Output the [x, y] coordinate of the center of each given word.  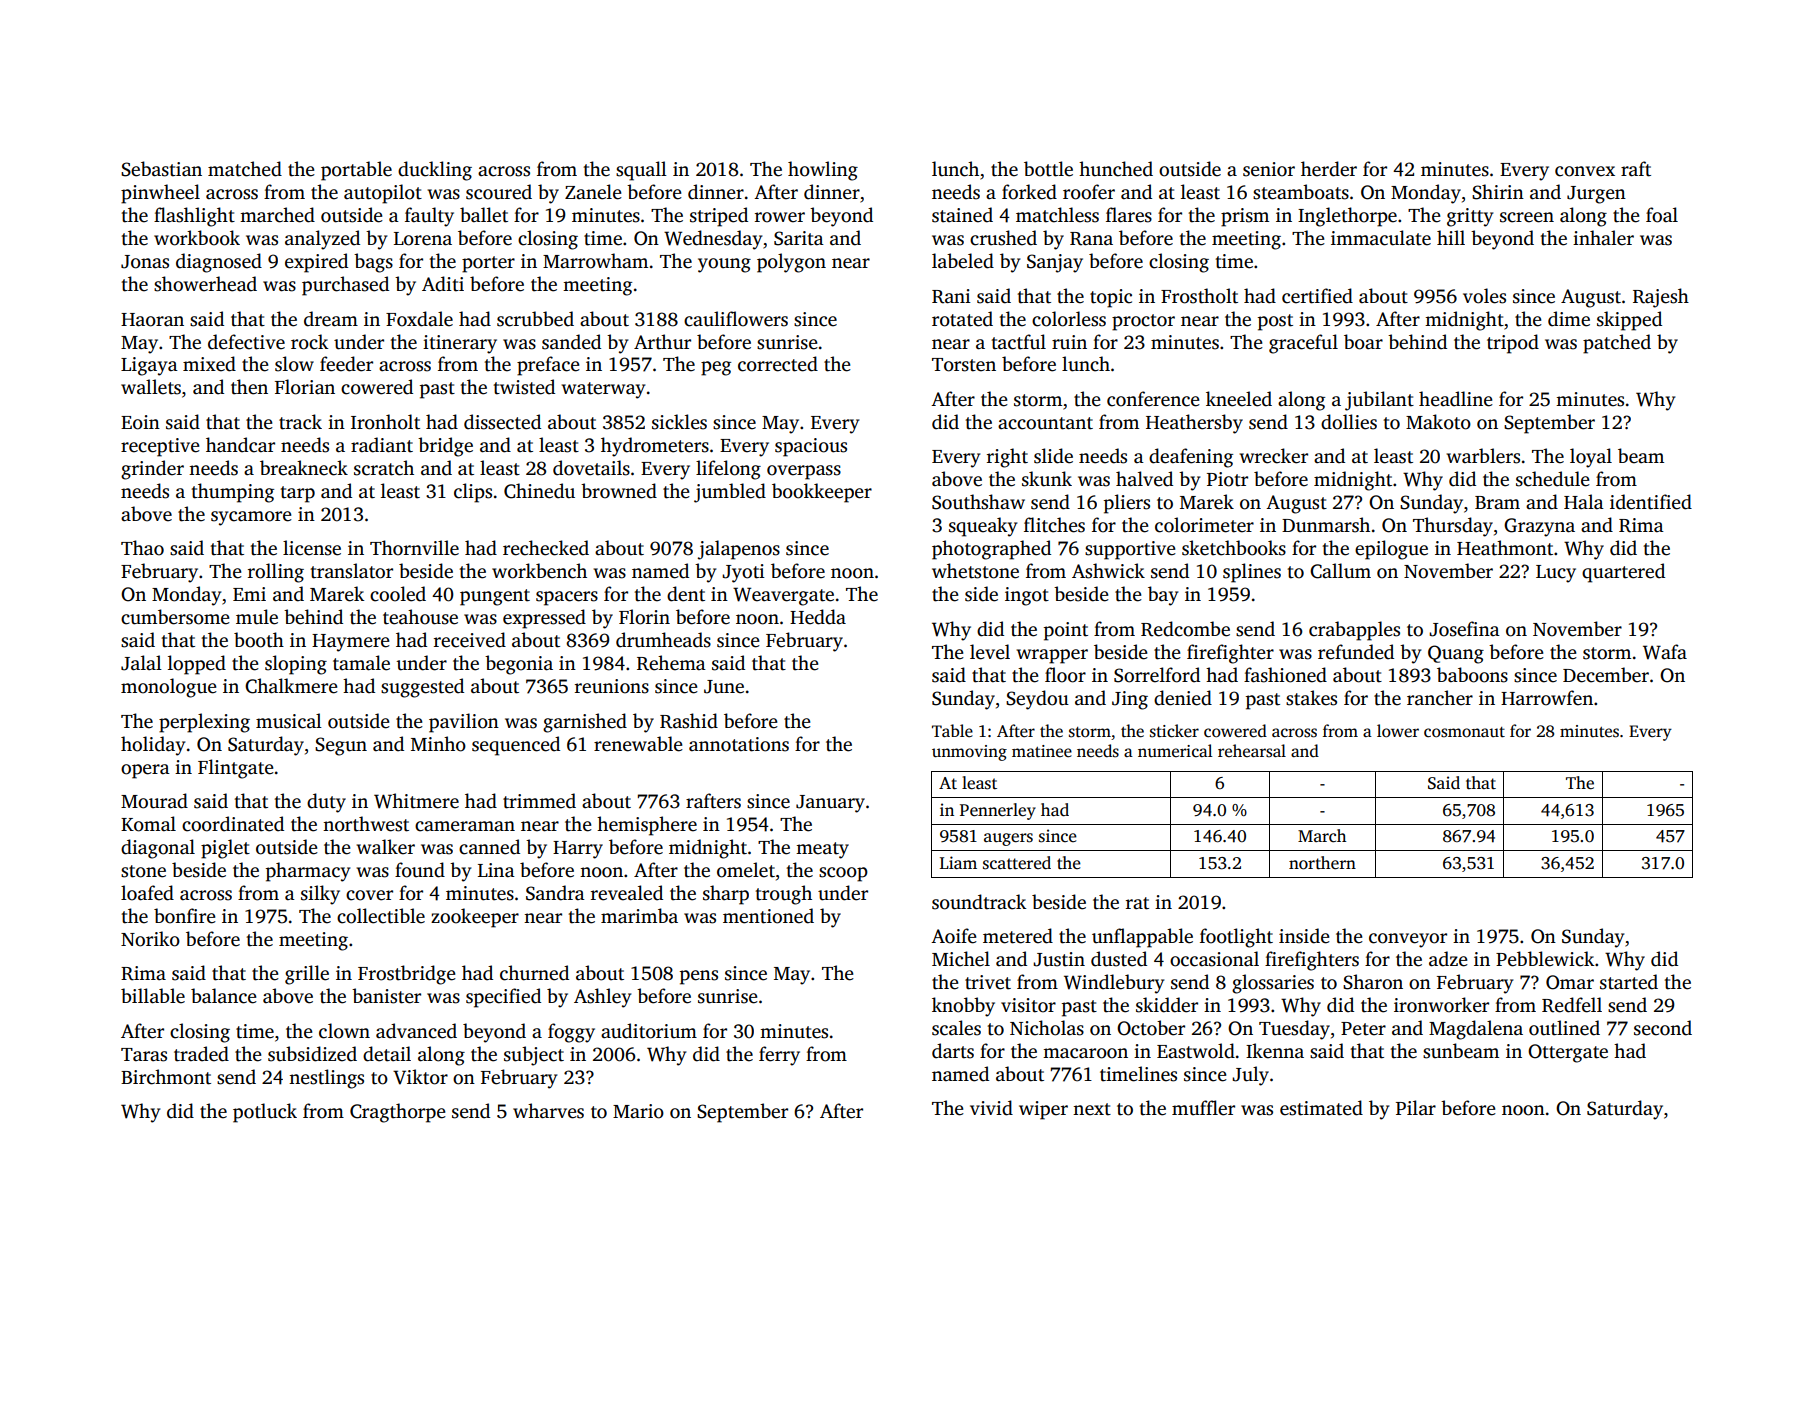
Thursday [1453, 527]
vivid [991, 1108]
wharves [548, 1111]
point [1066, 631]
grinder [152, 470]
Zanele [593, 192]
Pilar [1416, 1108]
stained [962, 215]
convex [1585, 171]
